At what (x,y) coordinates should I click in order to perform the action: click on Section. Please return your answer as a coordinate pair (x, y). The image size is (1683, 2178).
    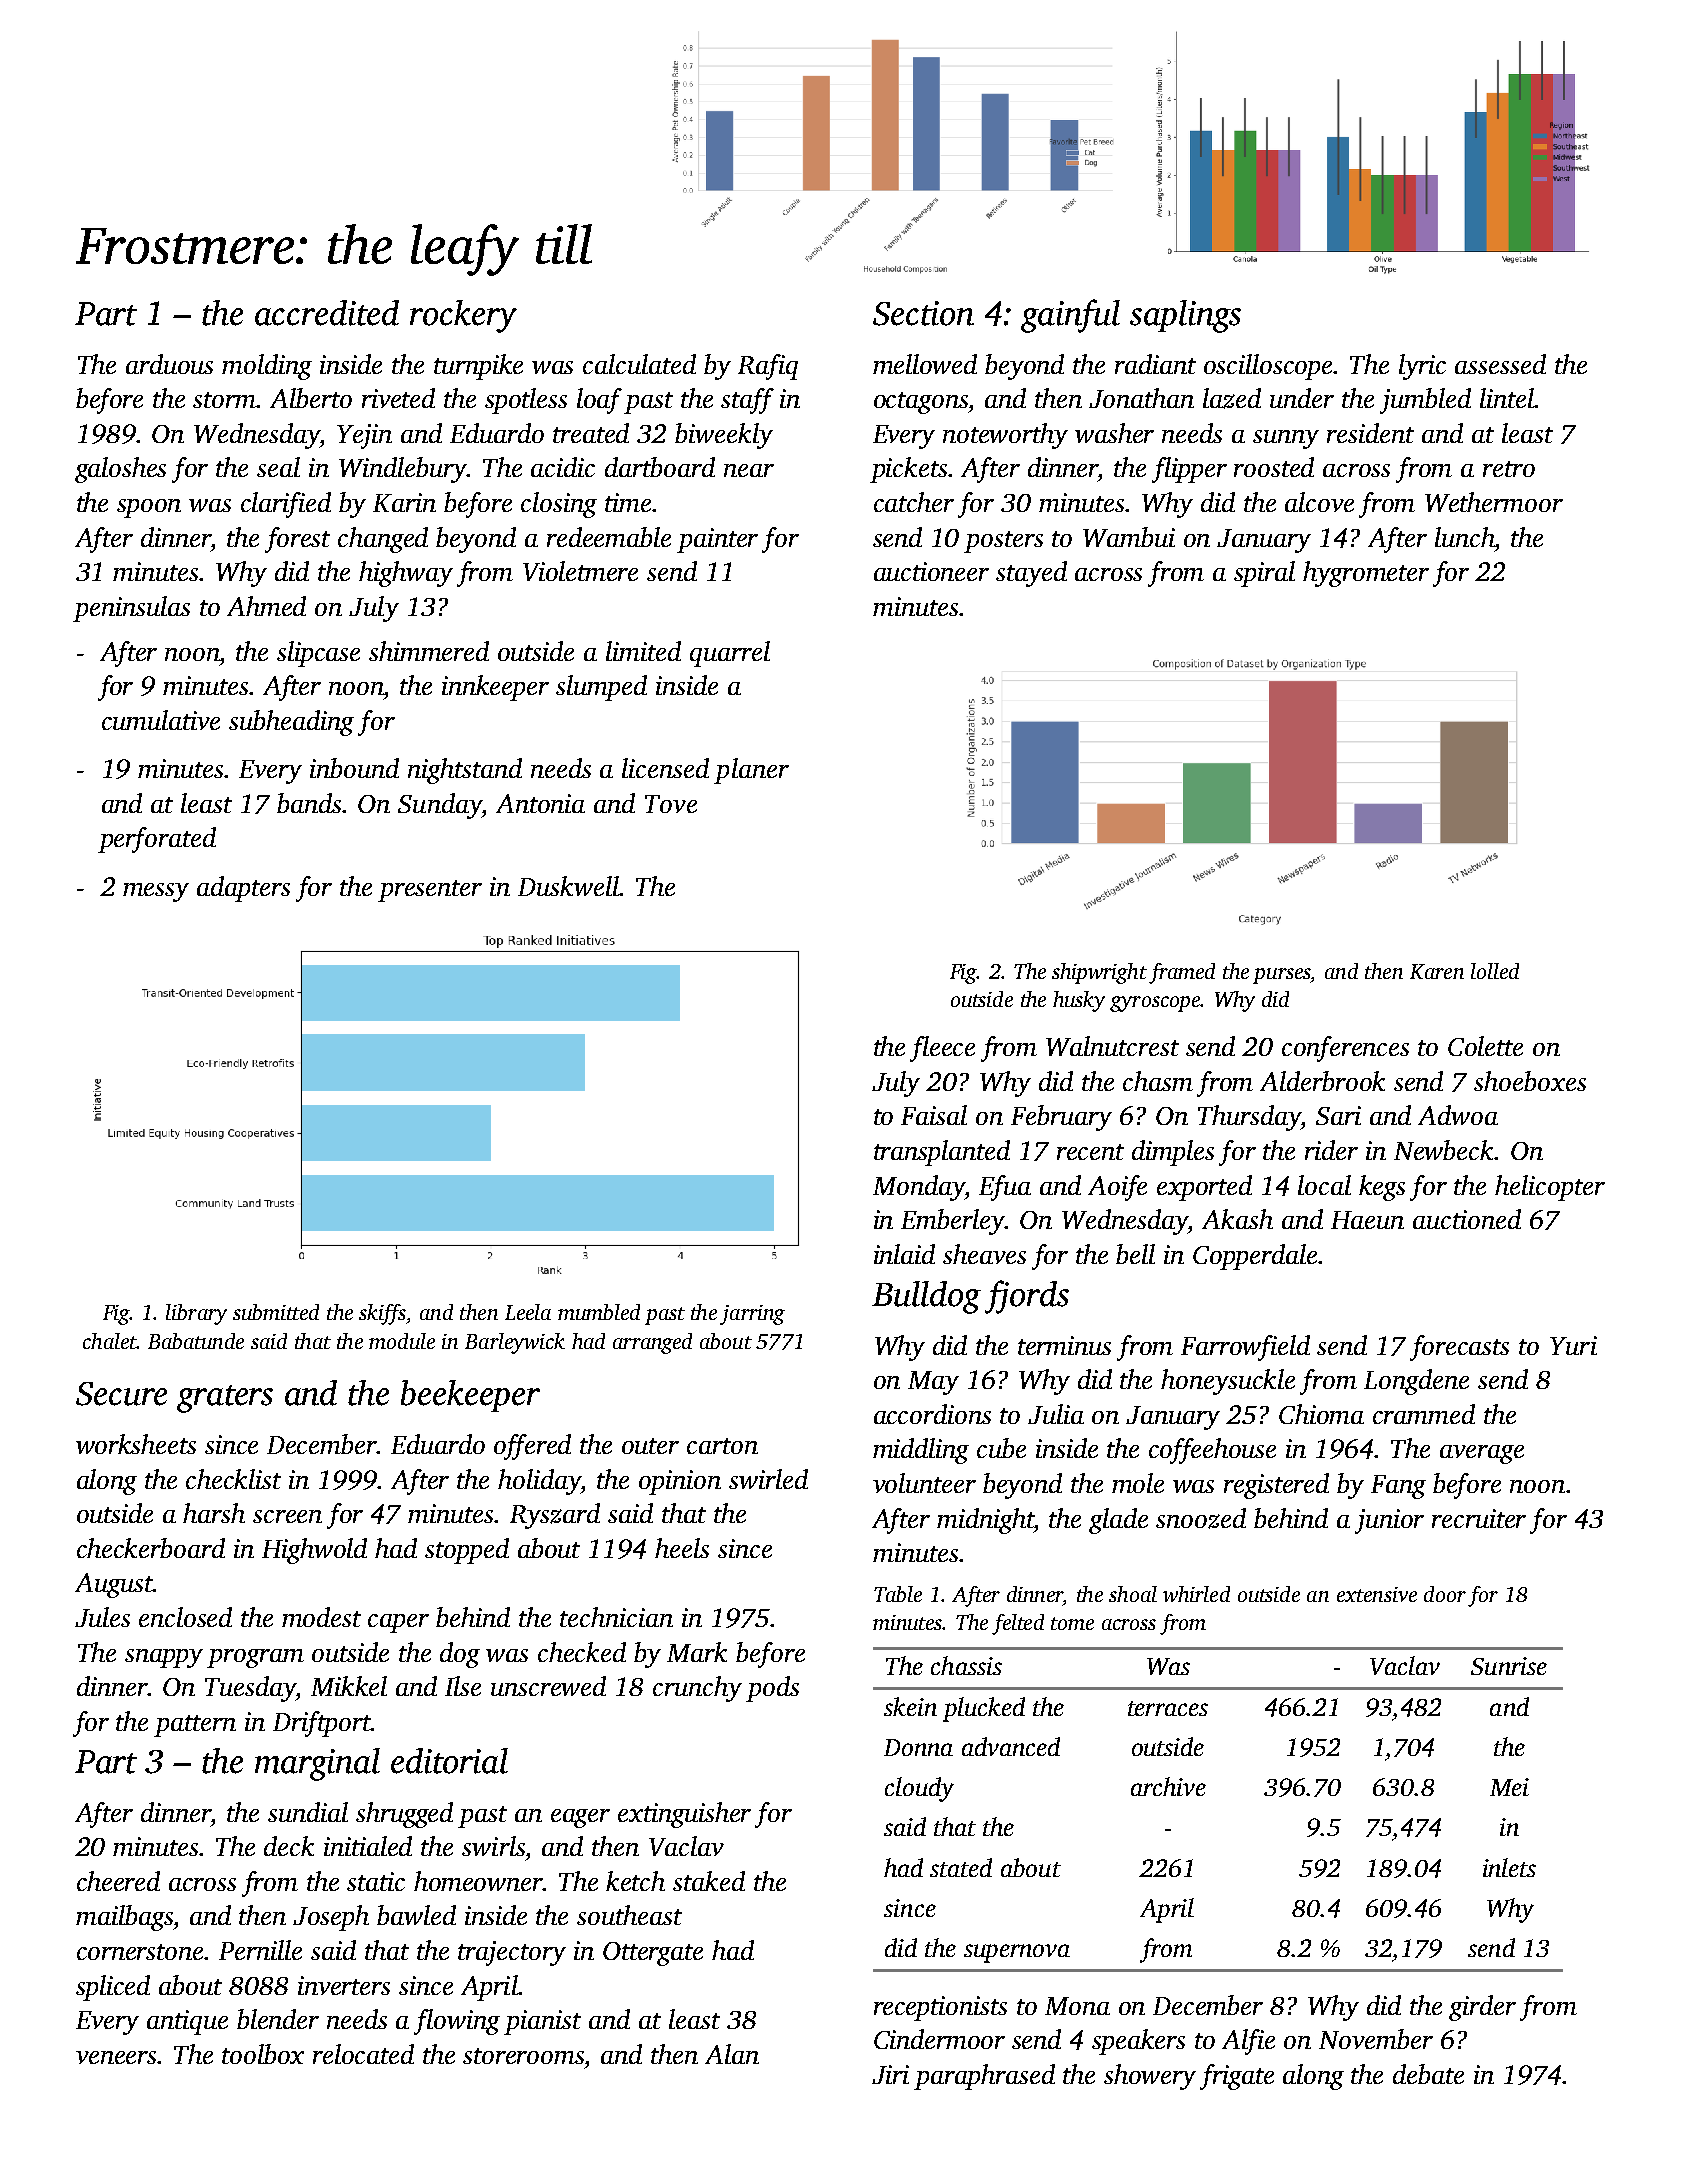
    Looking at the image, I should click on (923, 313).
